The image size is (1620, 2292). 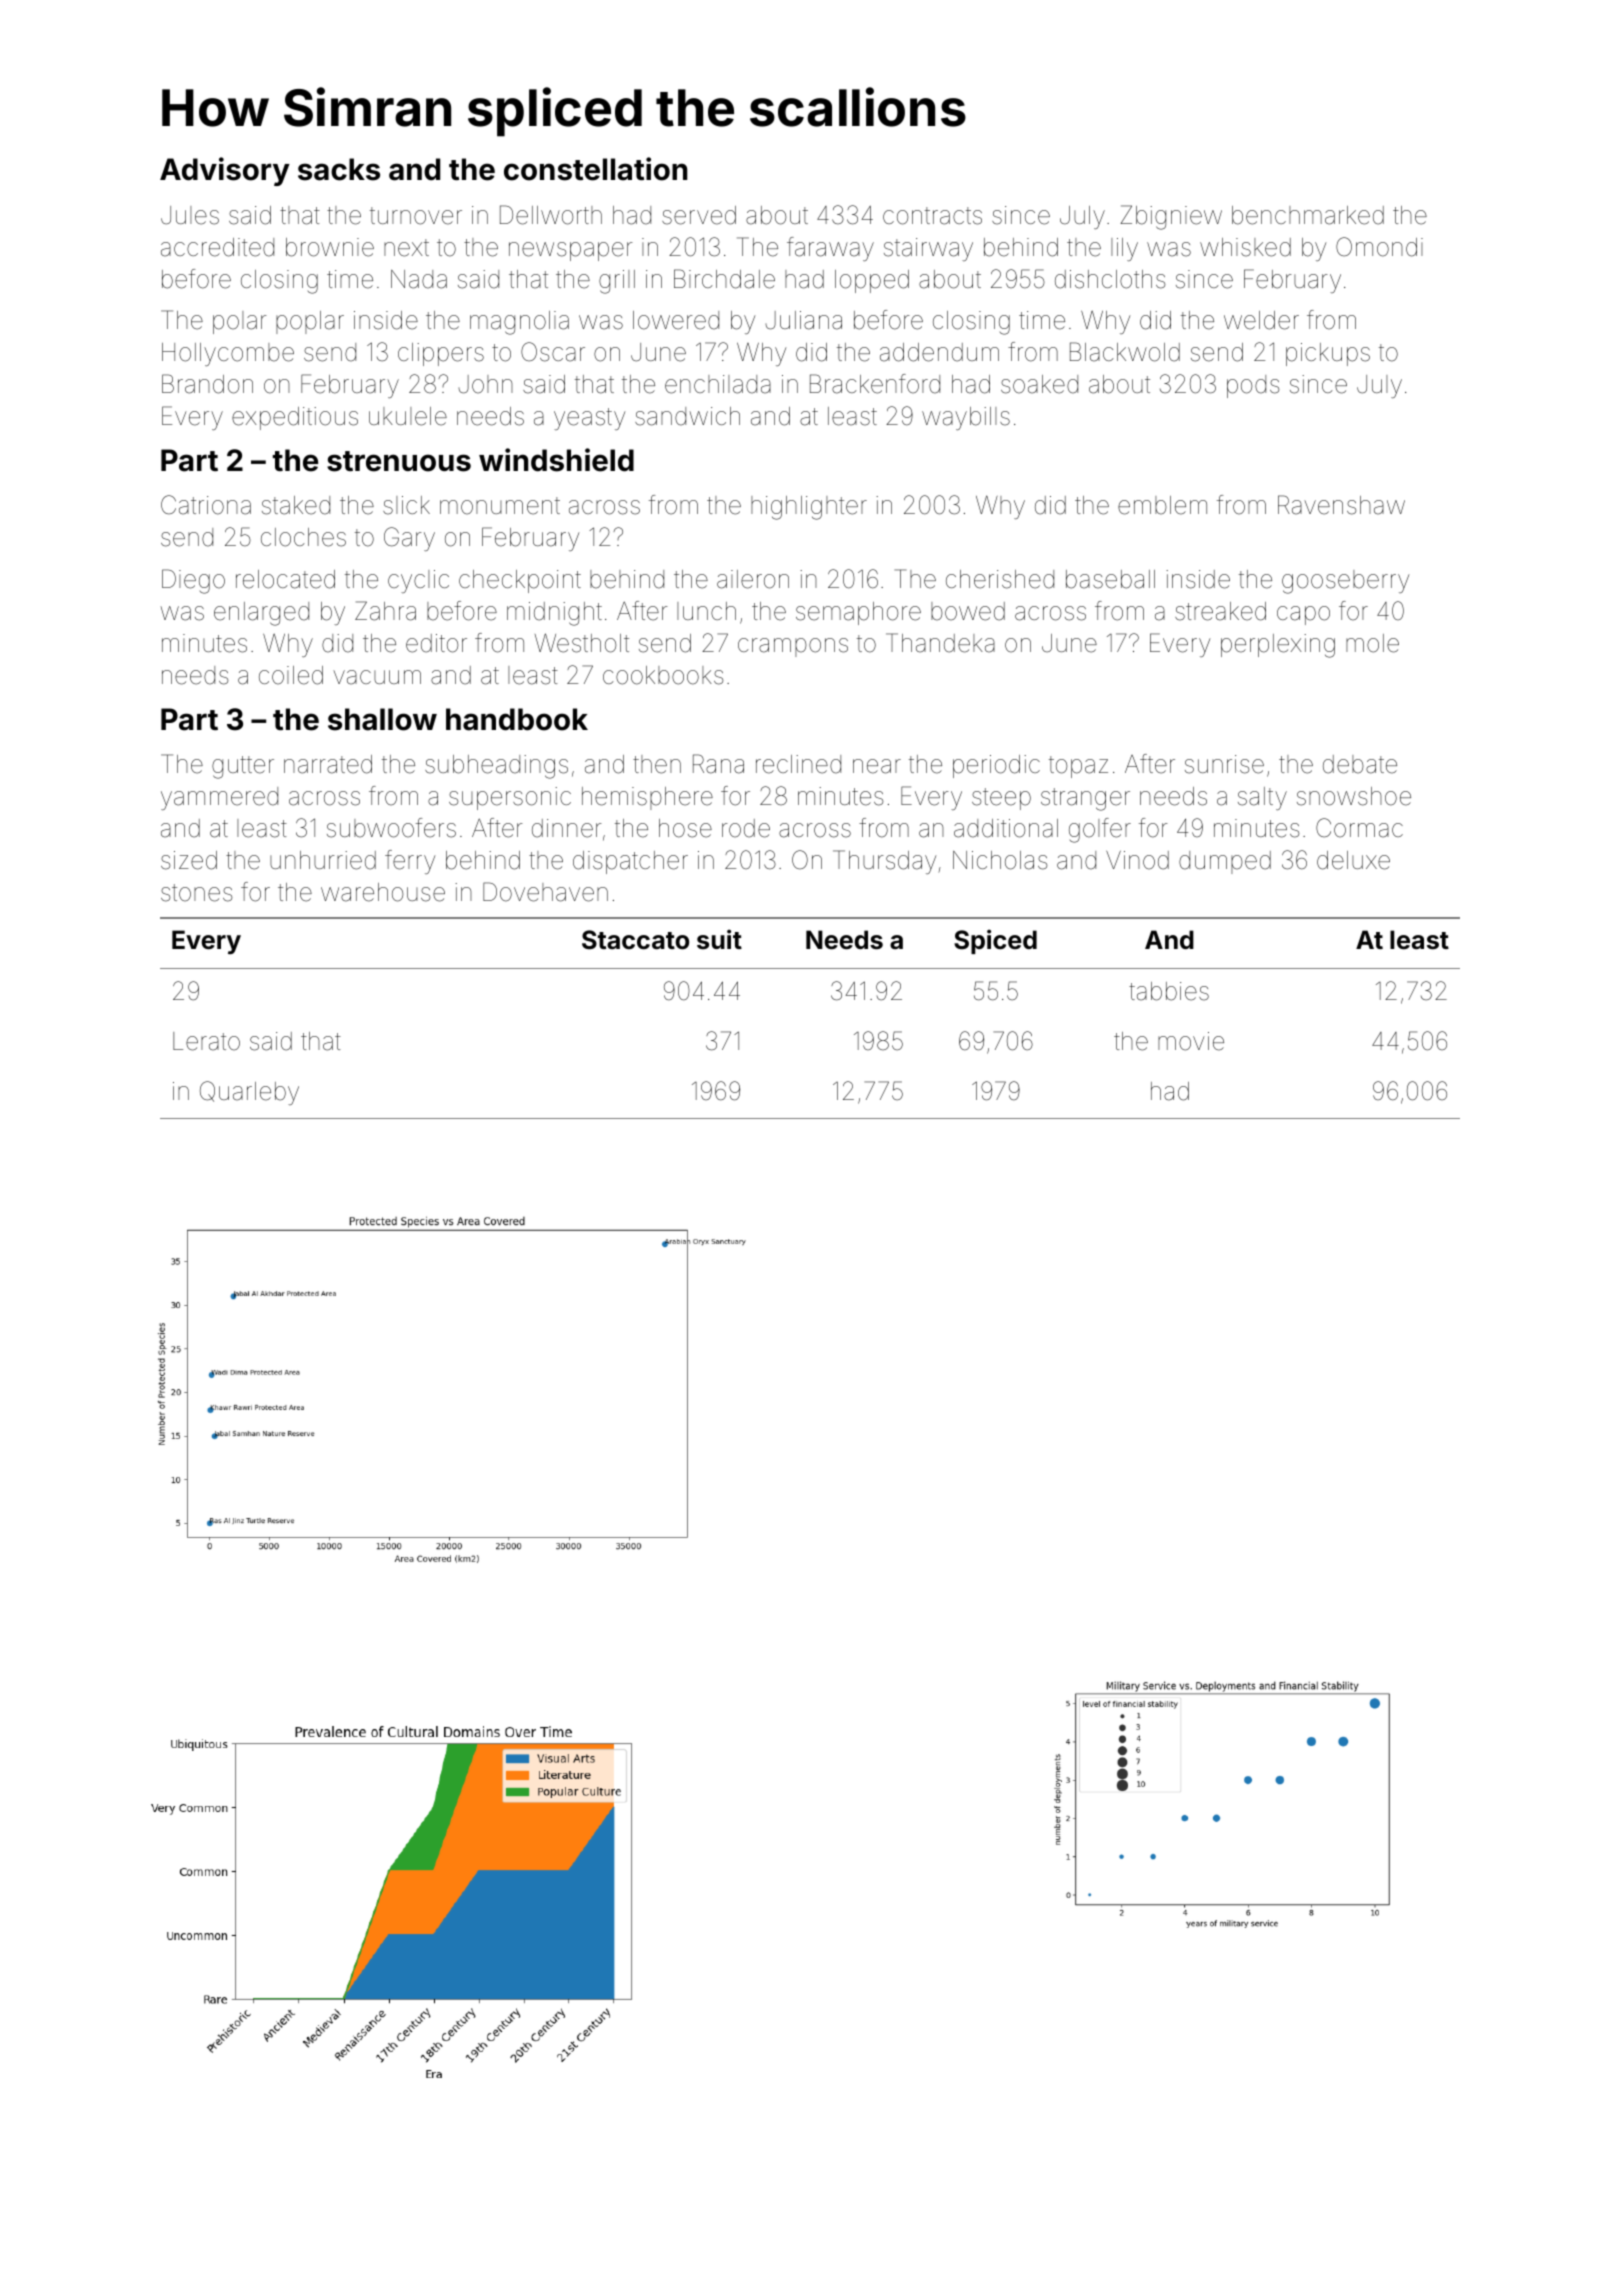 What do you see at coordinates (243, 767) in the document?
I see `gutter` at bounding box center [243, 767].
